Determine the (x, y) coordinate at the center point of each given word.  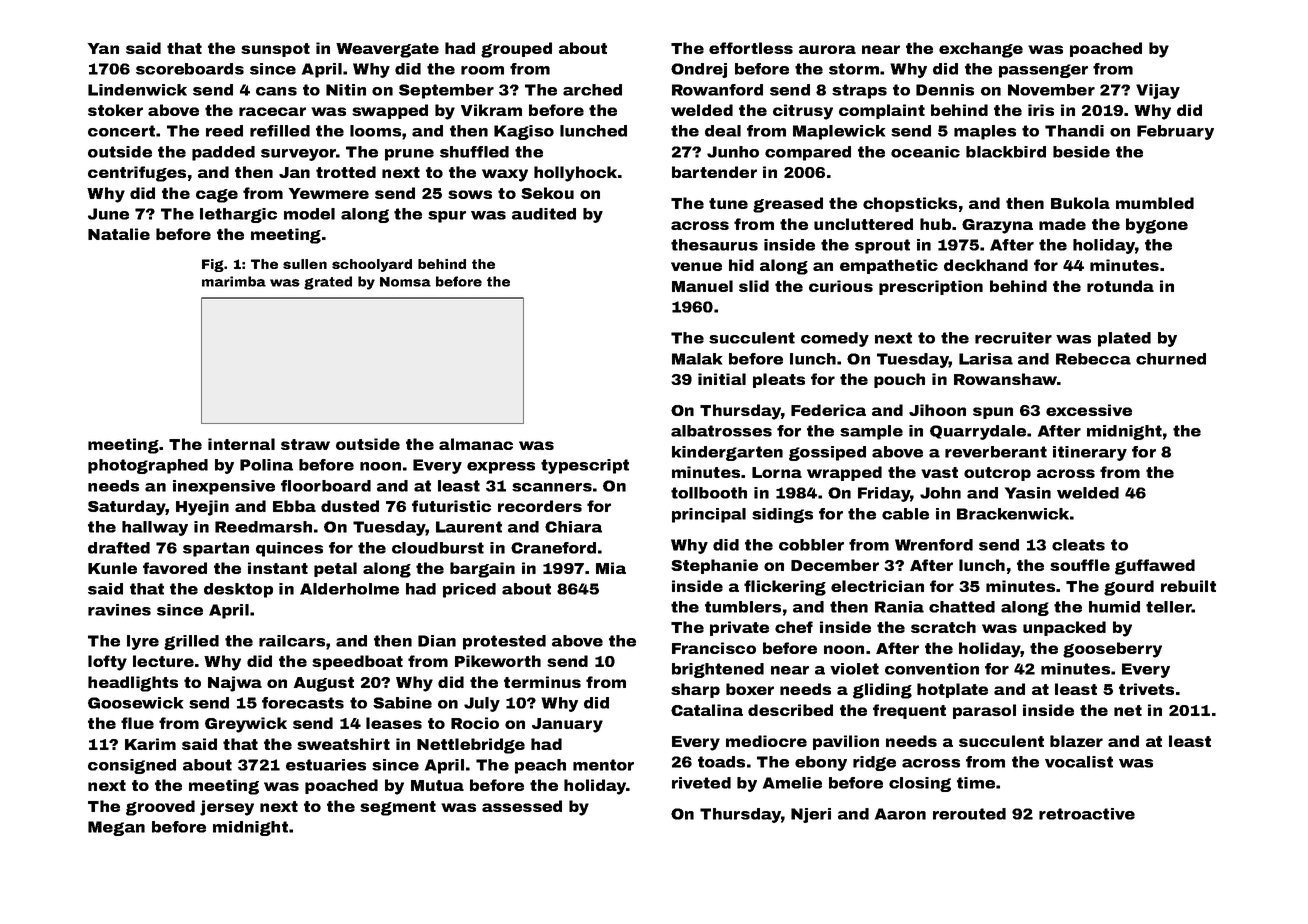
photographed (148, 466)
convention (932, 669)
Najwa (235, 684)
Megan (116, 828)
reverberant (996, 452)
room (482, 70)
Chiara (573, 527)
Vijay (1158, 91)
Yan (103, 48)
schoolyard (372, 265)
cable (905, 514)
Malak (697, 359)
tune (728, 203)
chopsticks (910, 204)
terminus (542, 682)
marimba (234, 281)
